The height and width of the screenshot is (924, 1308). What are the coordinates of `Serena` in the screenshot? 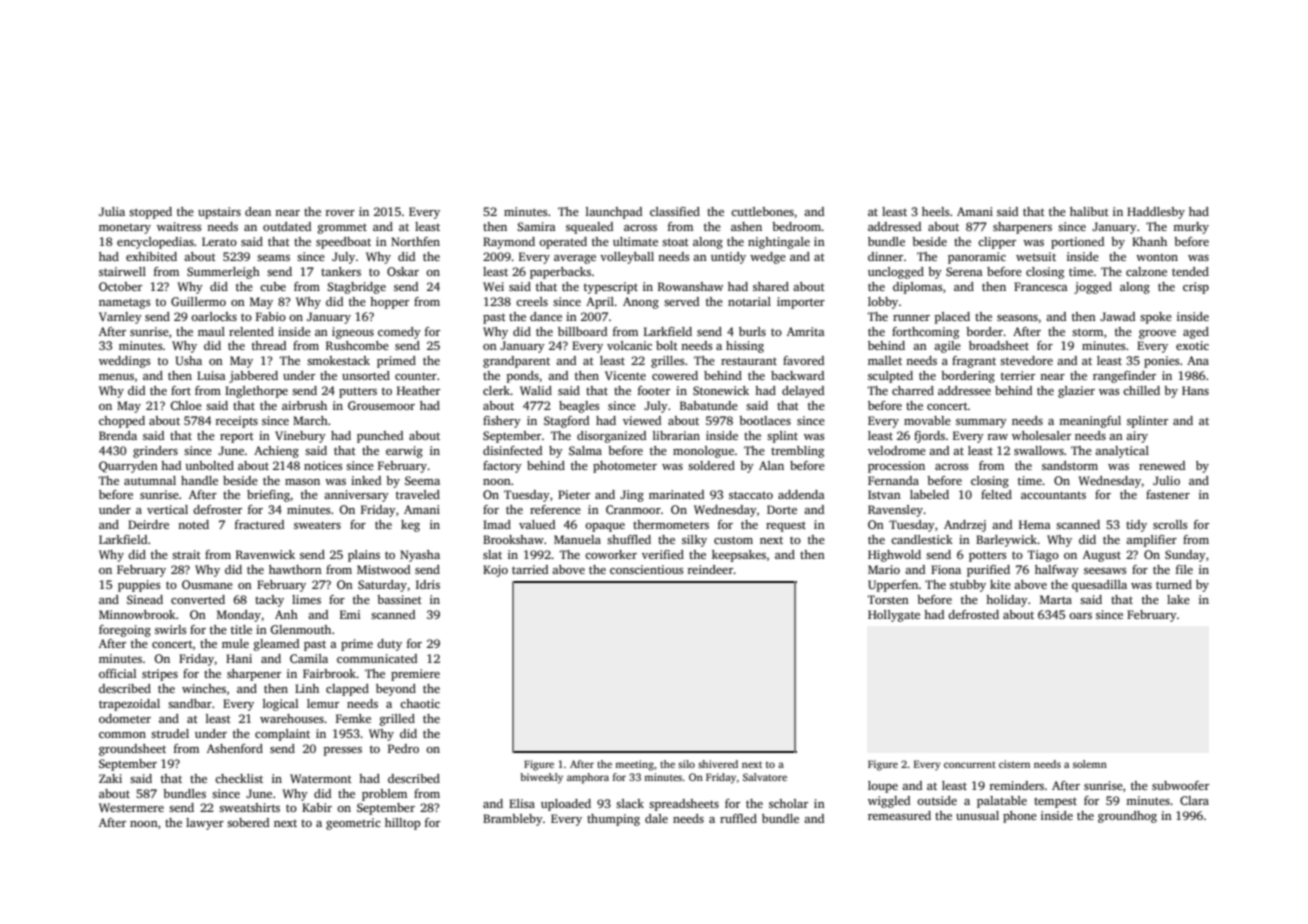 It's located at (964, 271).
